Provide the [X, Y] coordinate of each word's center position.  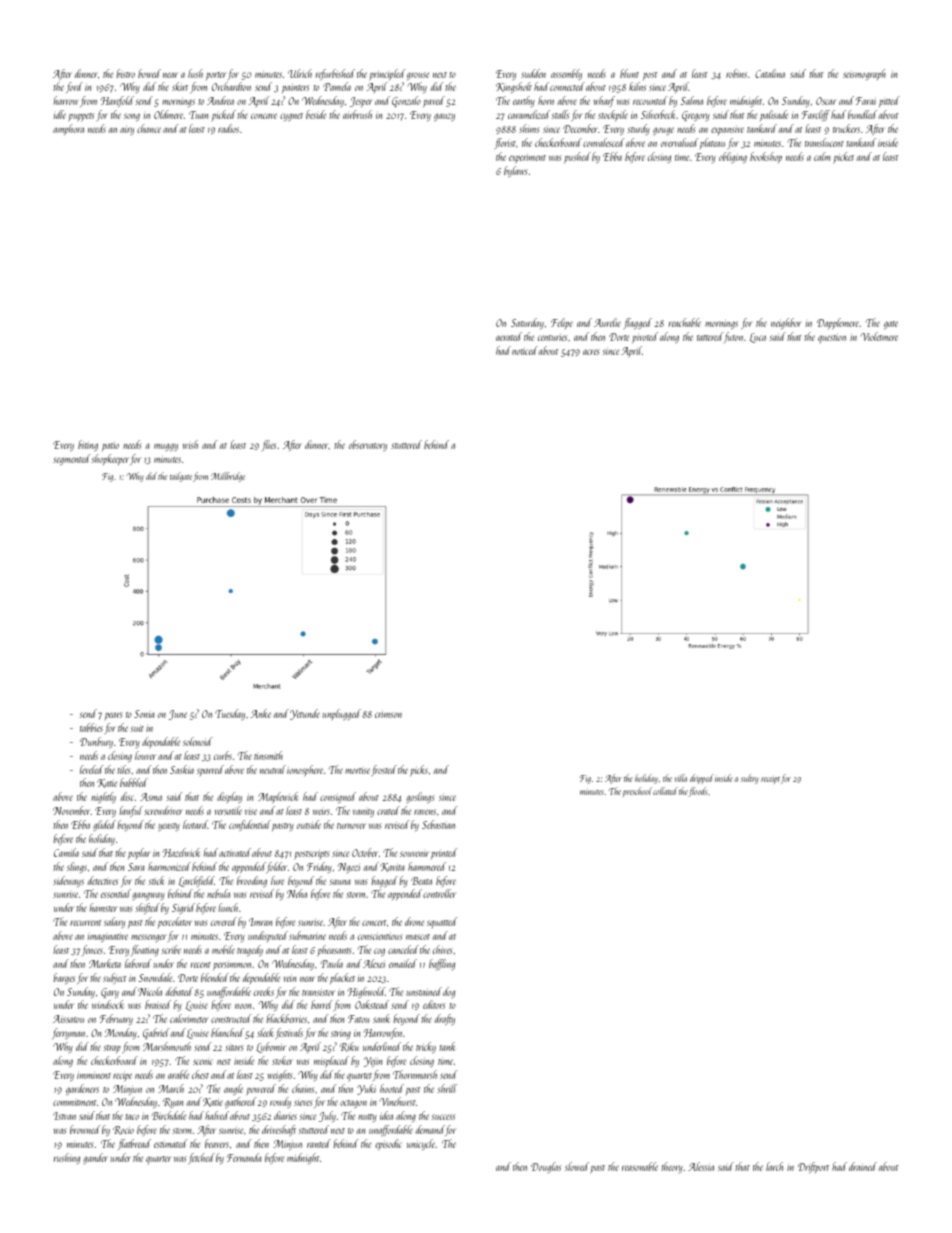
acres [591, 352]
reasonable [640, 1166]
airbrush [357, 114]
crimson [388, 715]
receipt [770, 779]
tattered [710, 336]
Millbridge [228, 477]
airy [127, 130]
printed [444, 853]
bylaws [515, 171]
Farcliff [816, 115]
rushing [67, 1158]
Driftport [813, 1167]
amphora [68, 129]
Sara [136, 867]
